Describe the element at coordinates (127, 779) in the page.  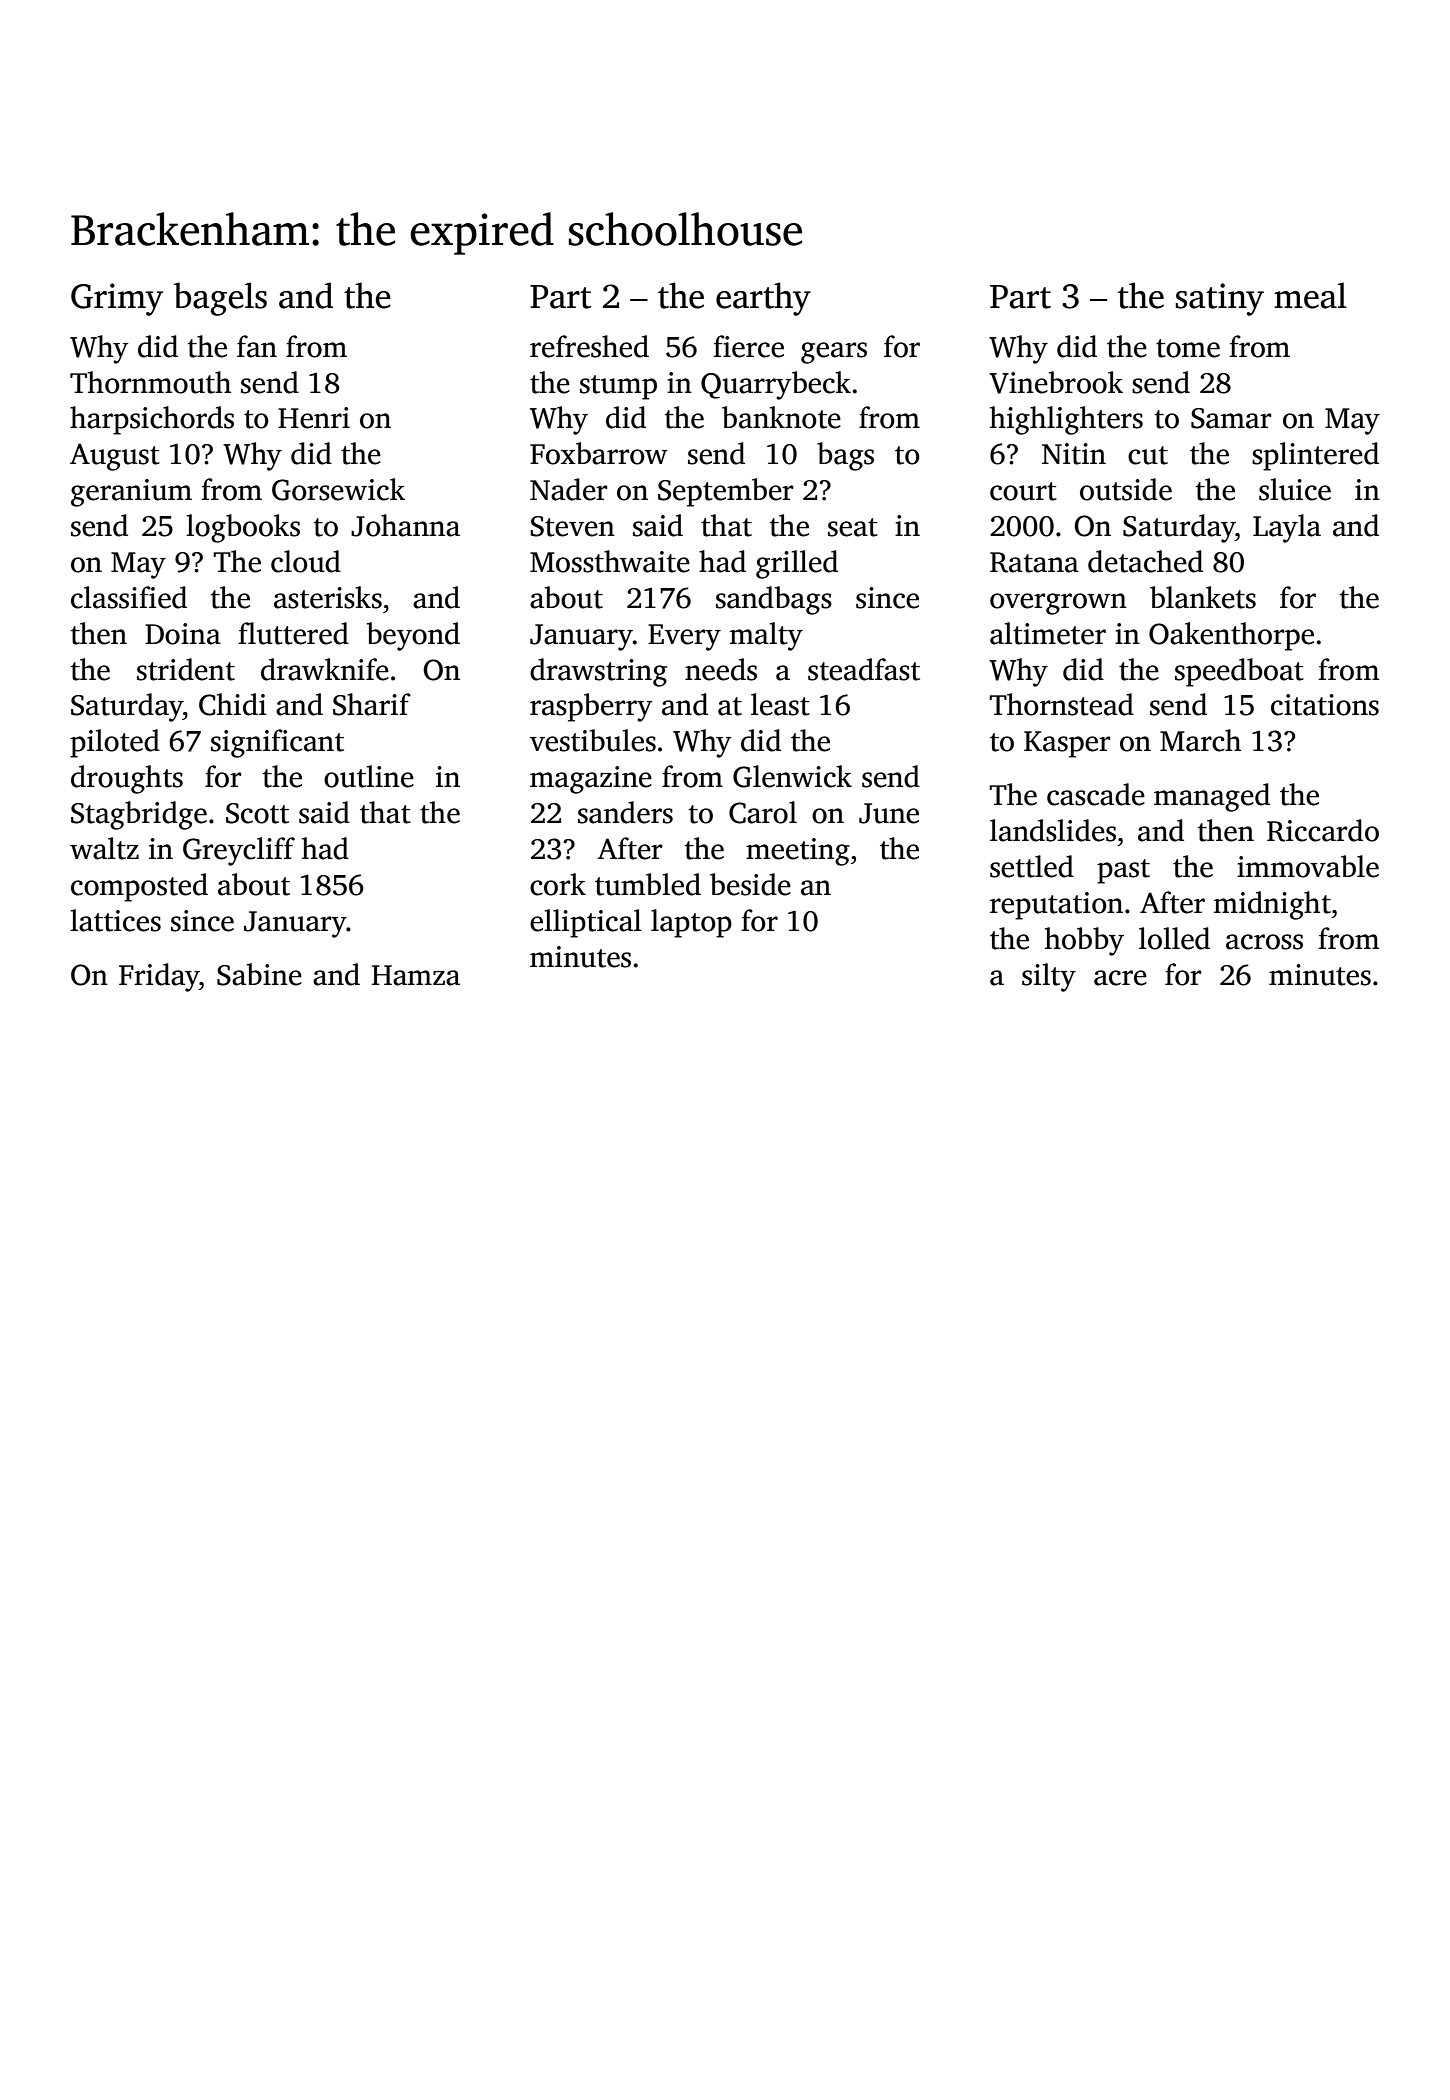
I see `droughts` at that location.
